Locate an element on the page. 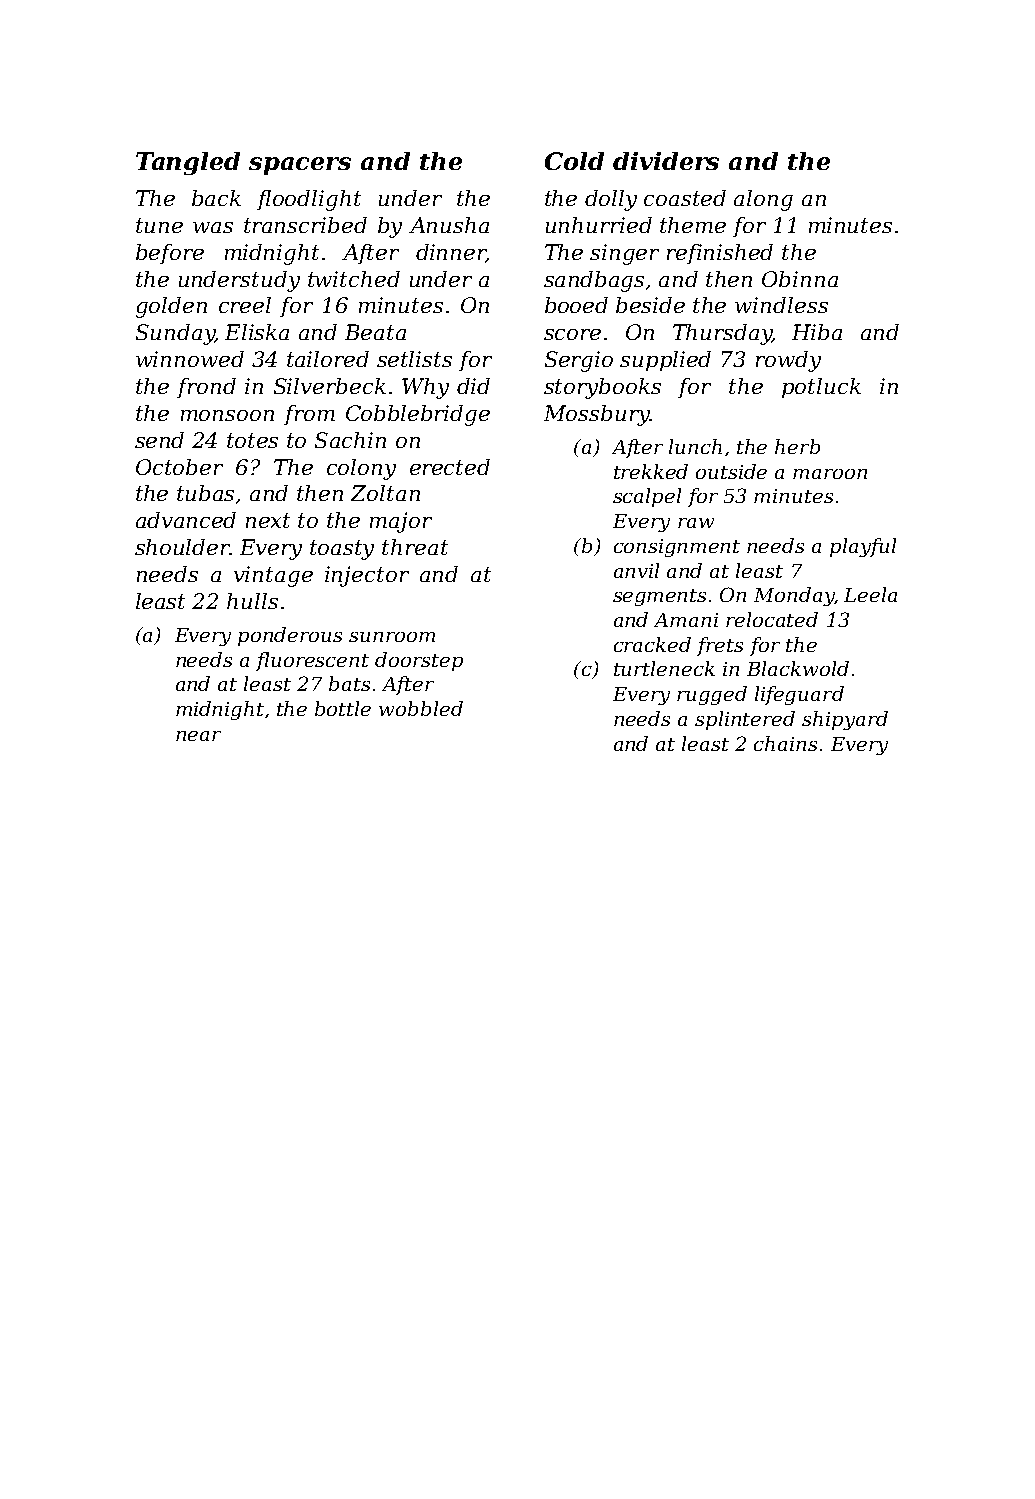 The image size is (1035, 1499). near is located at coordinates (198, 736).
